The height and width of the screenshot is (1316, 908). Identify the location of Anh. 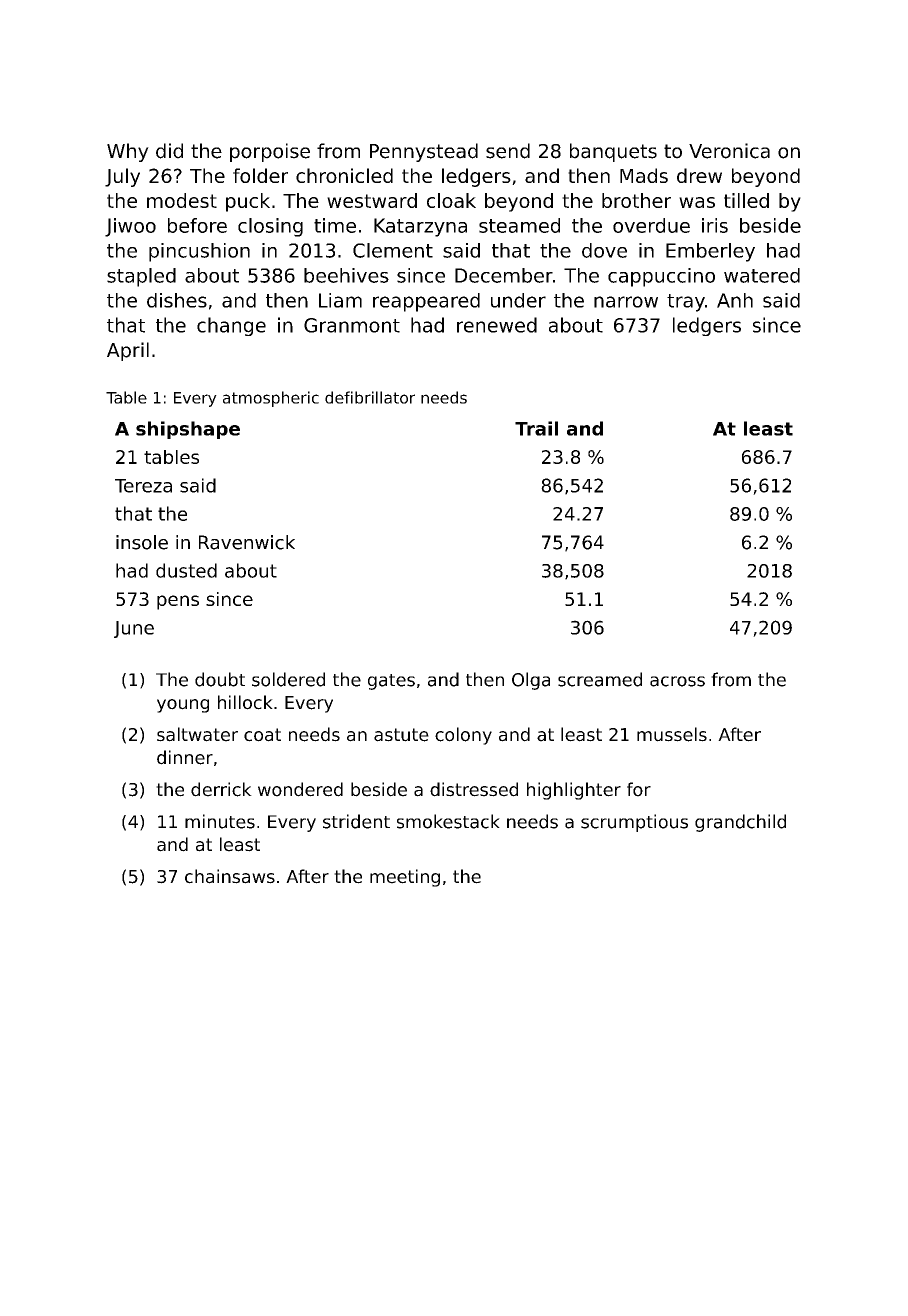
(735, 300).
